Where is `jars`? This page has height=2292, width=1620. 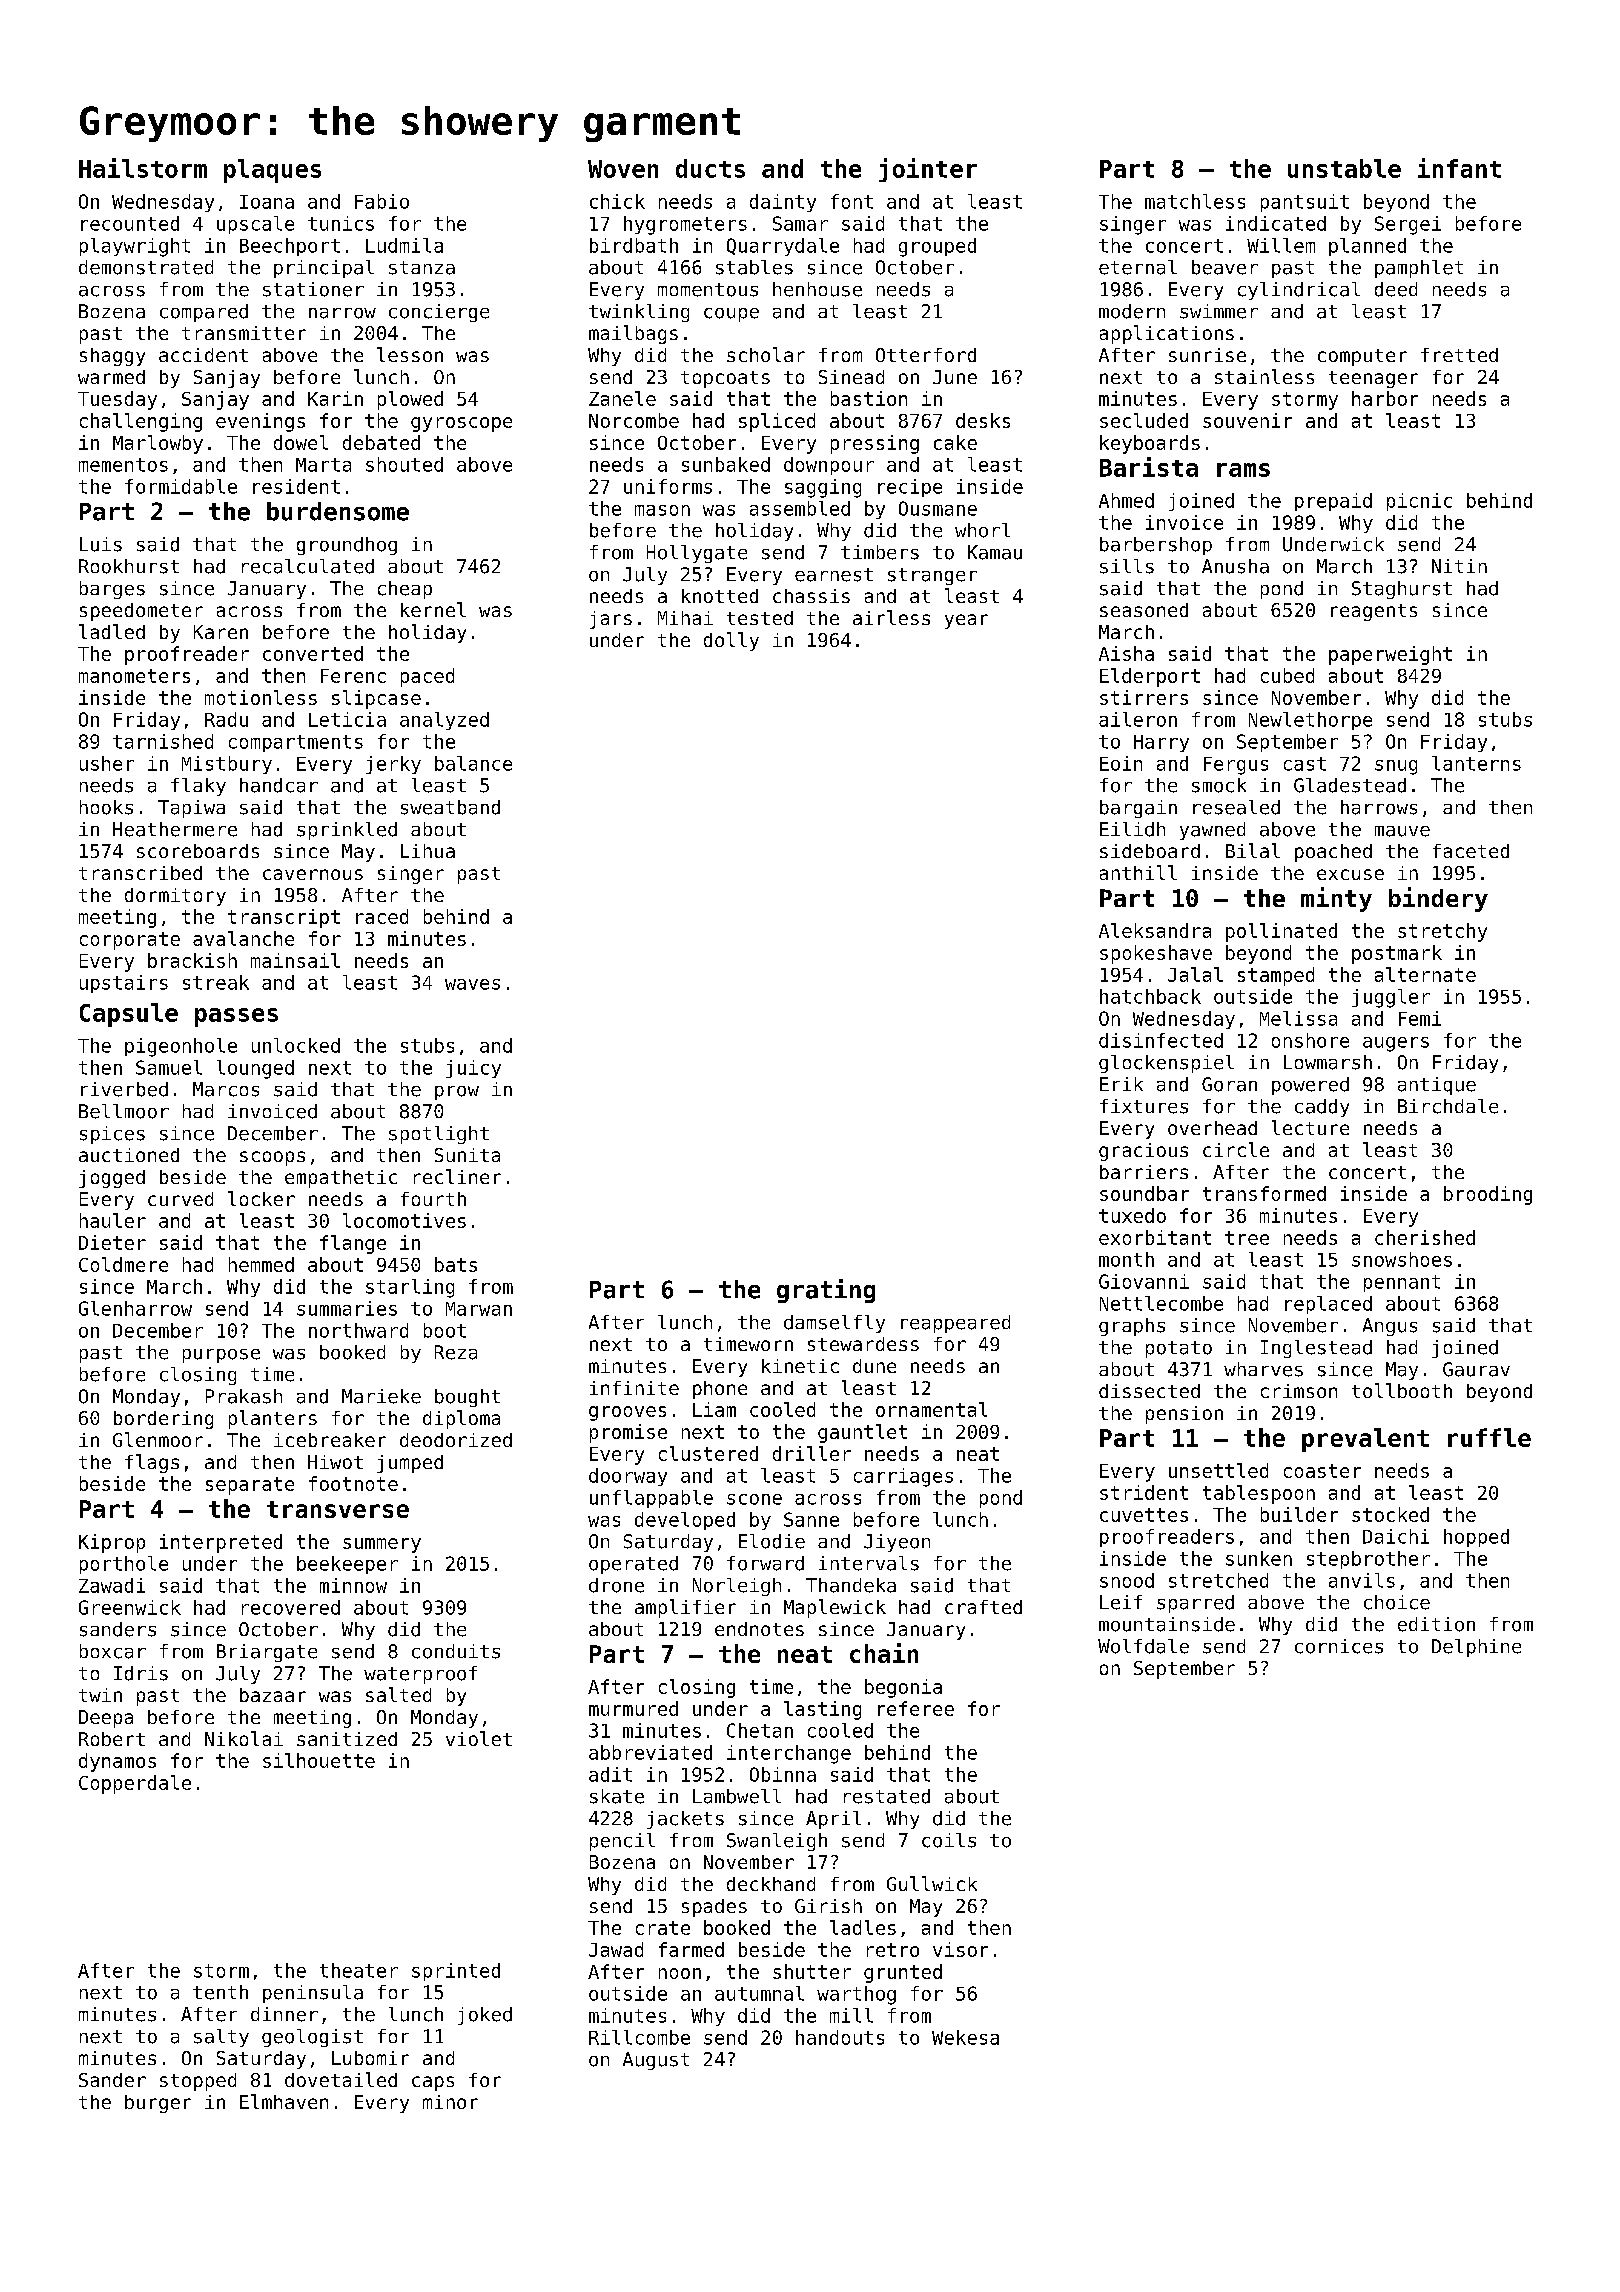
jars is located at coordinates (611, 620).
